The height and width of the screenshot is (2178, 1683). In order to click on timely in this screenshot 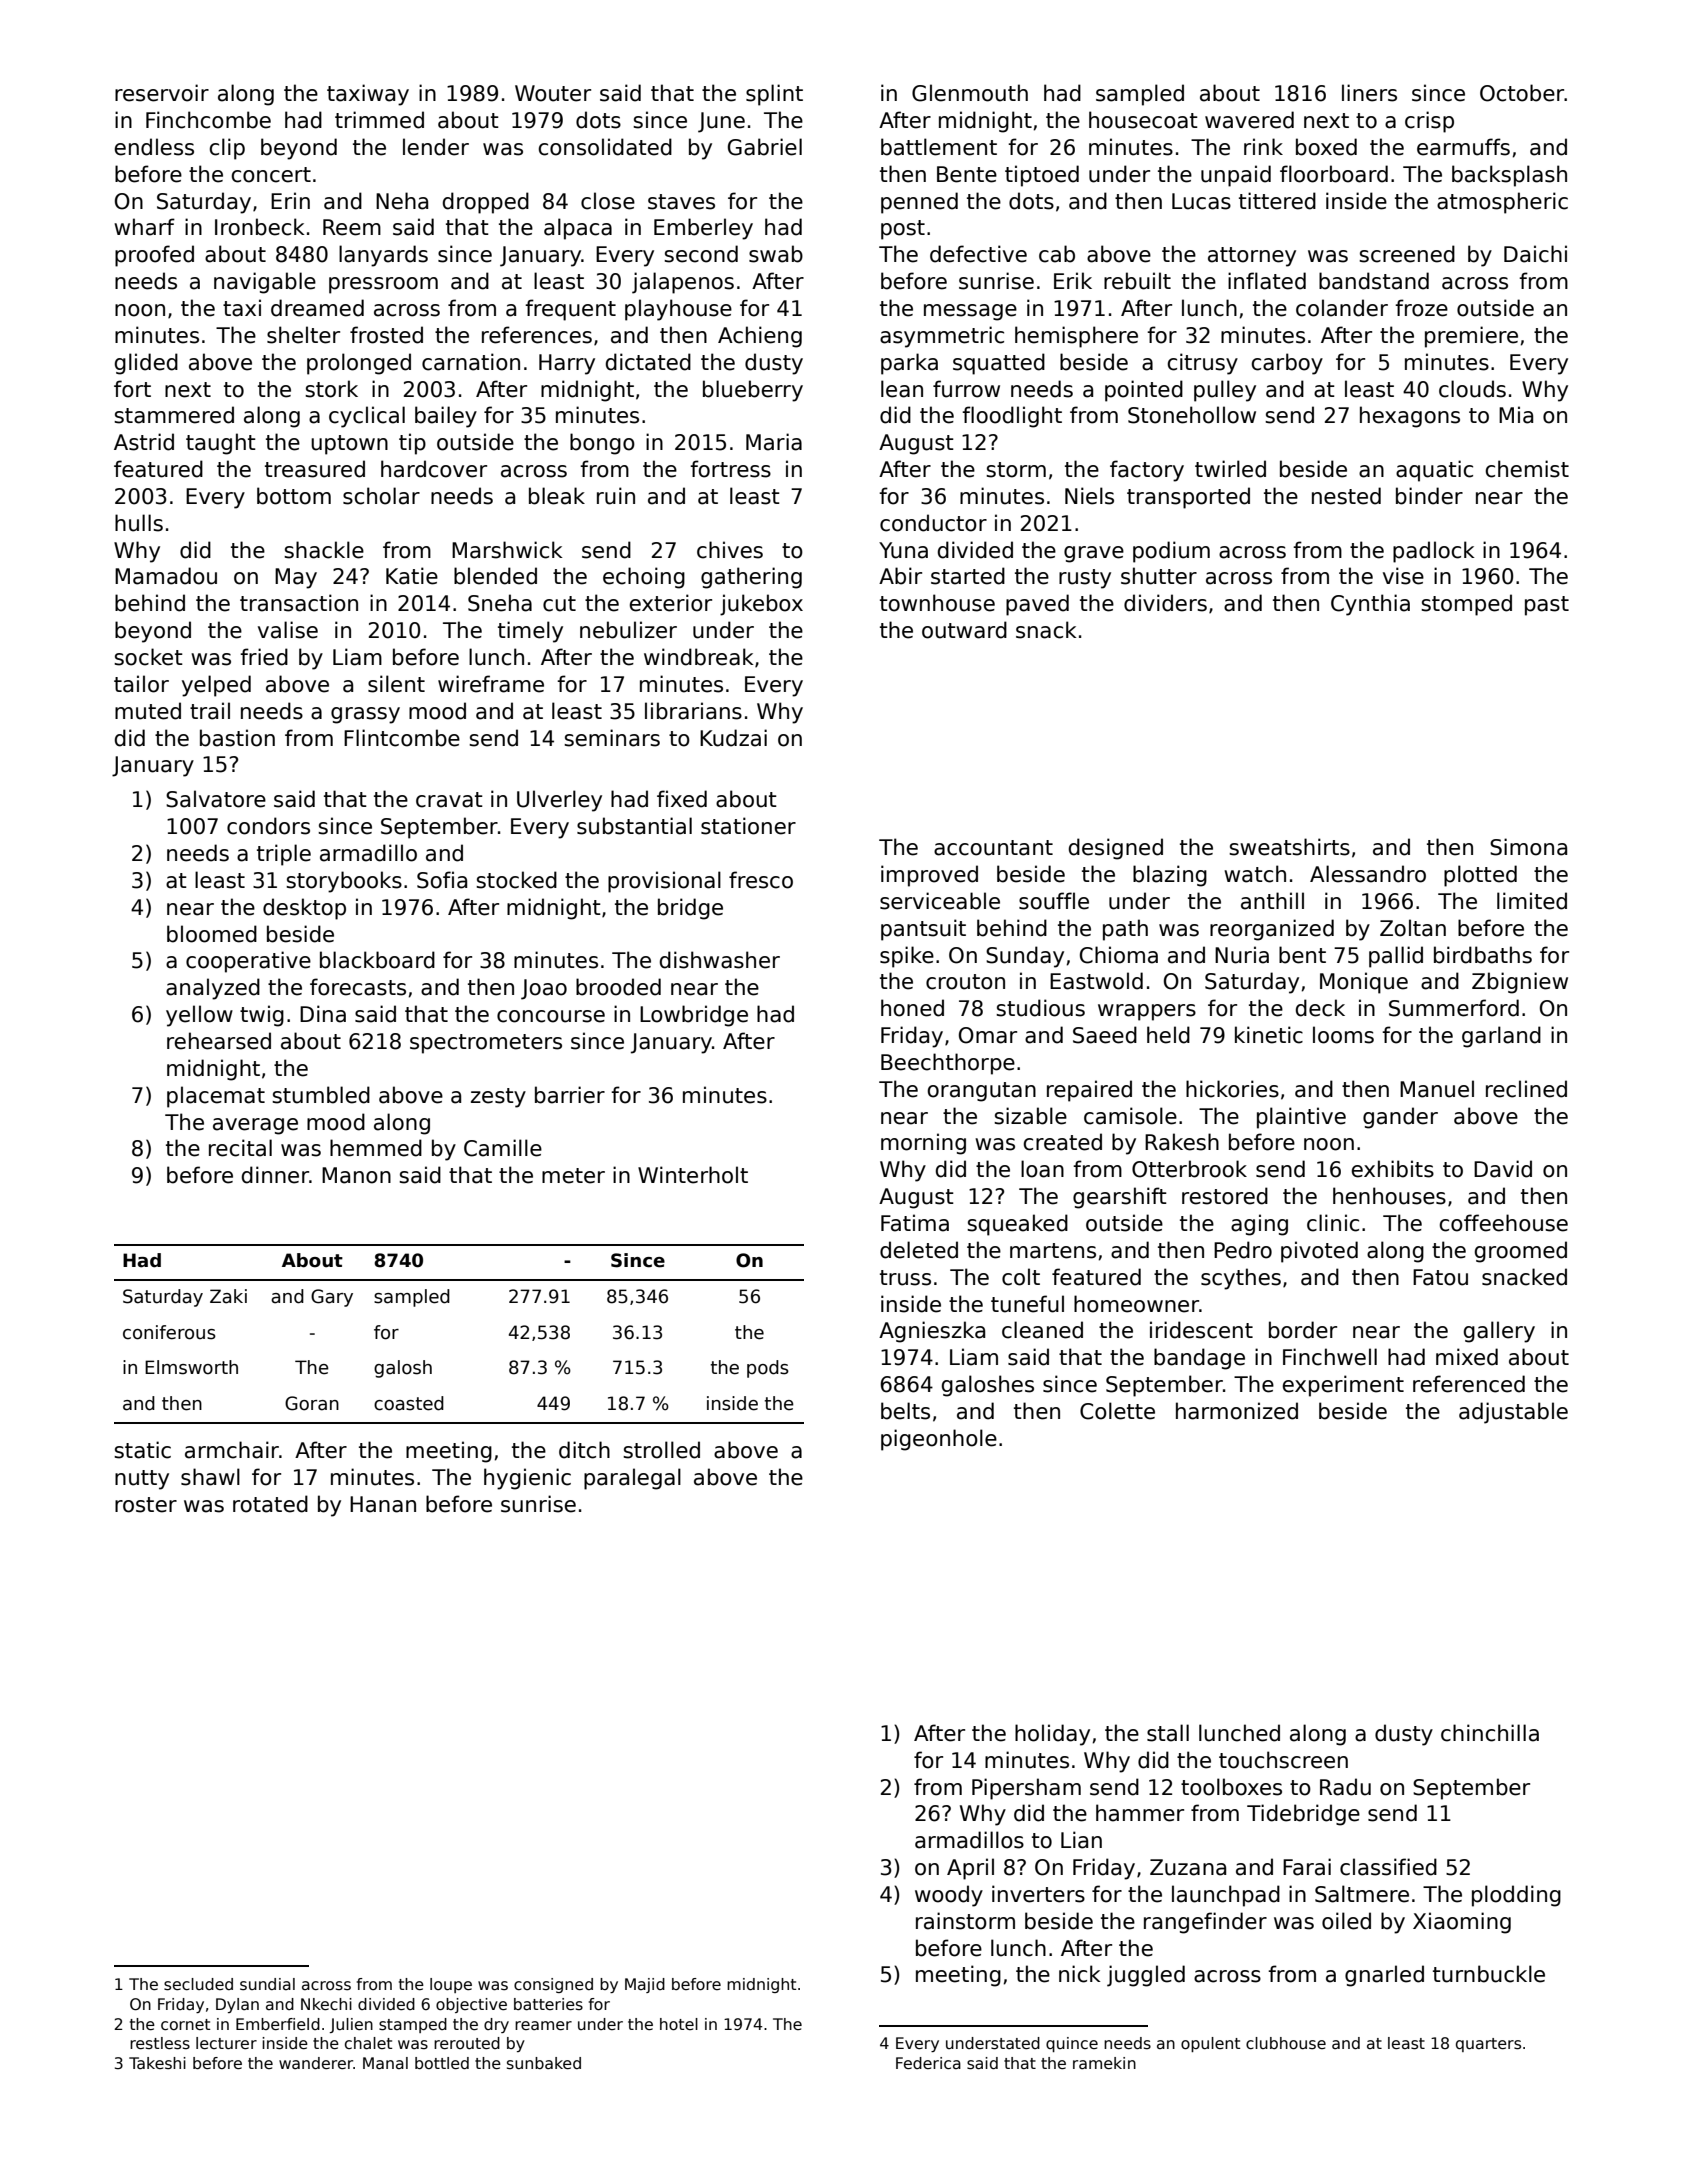, I will do `click(530, 632)`.
